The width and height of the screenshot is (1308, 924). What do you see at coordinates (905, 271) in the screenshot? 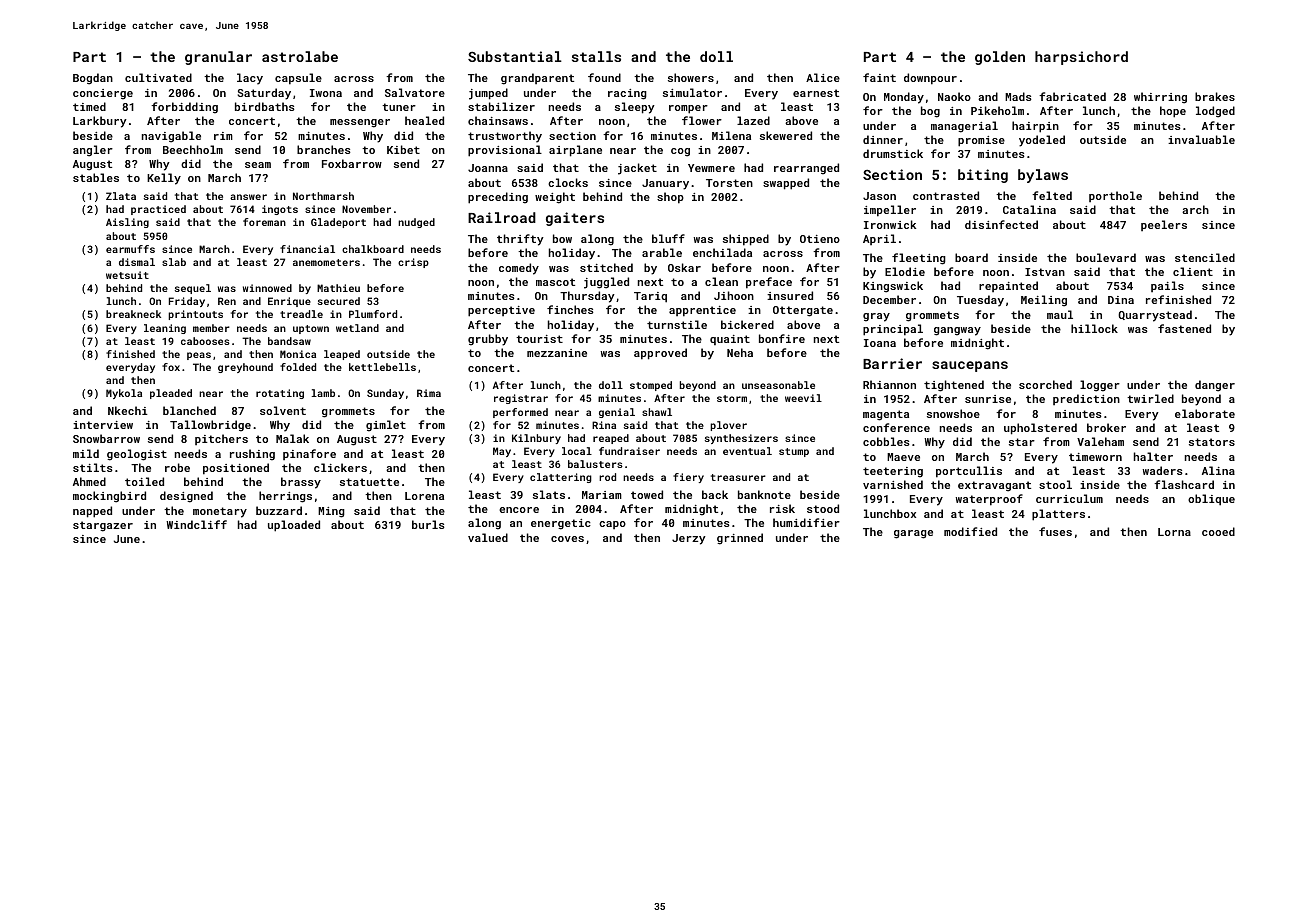
I see `Elodie` at bounding box center [905, 271].
